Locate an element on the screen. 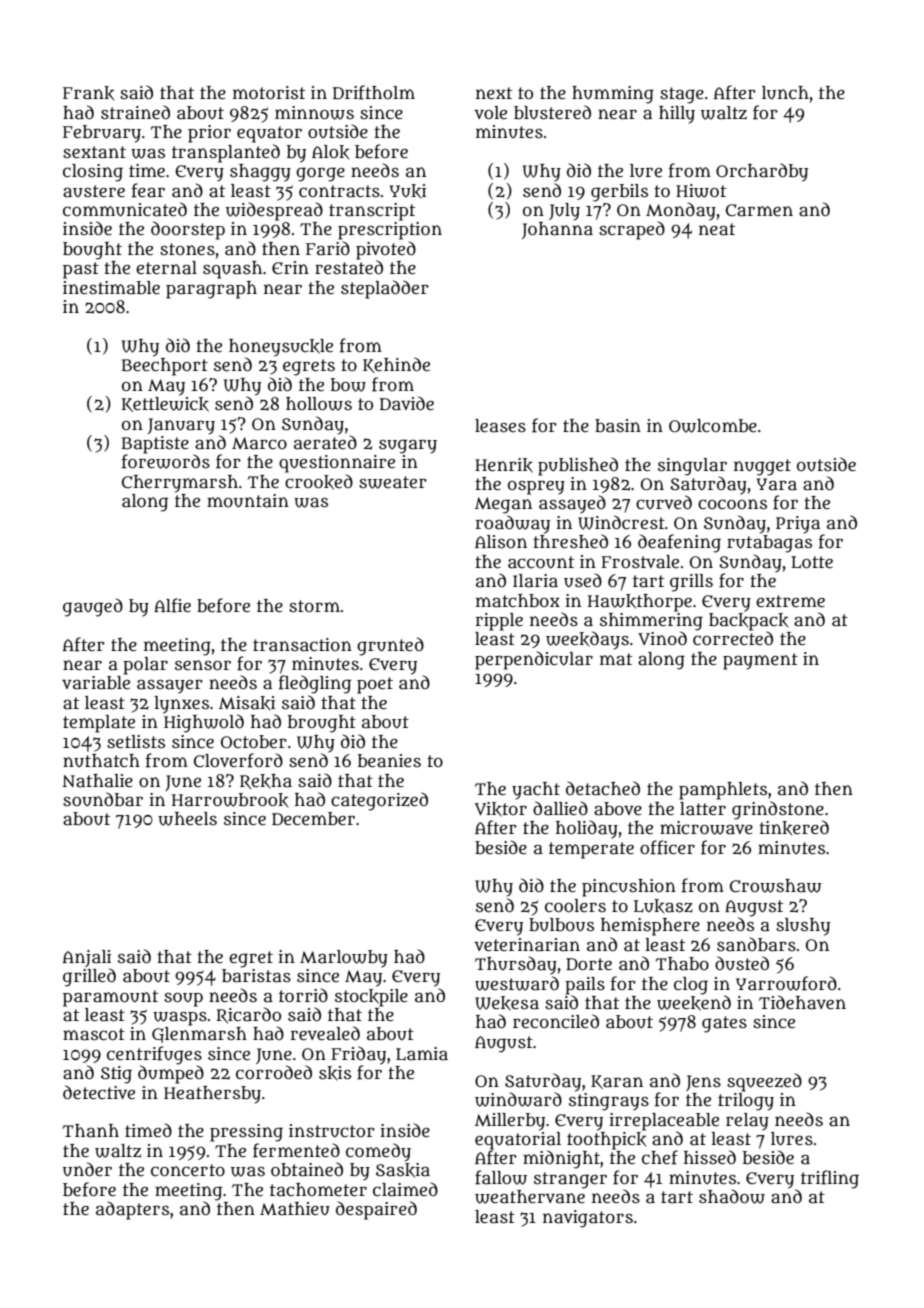 The height and width of the screenshot is (1308, 924). baristas is located at coordinates (256, 976).
